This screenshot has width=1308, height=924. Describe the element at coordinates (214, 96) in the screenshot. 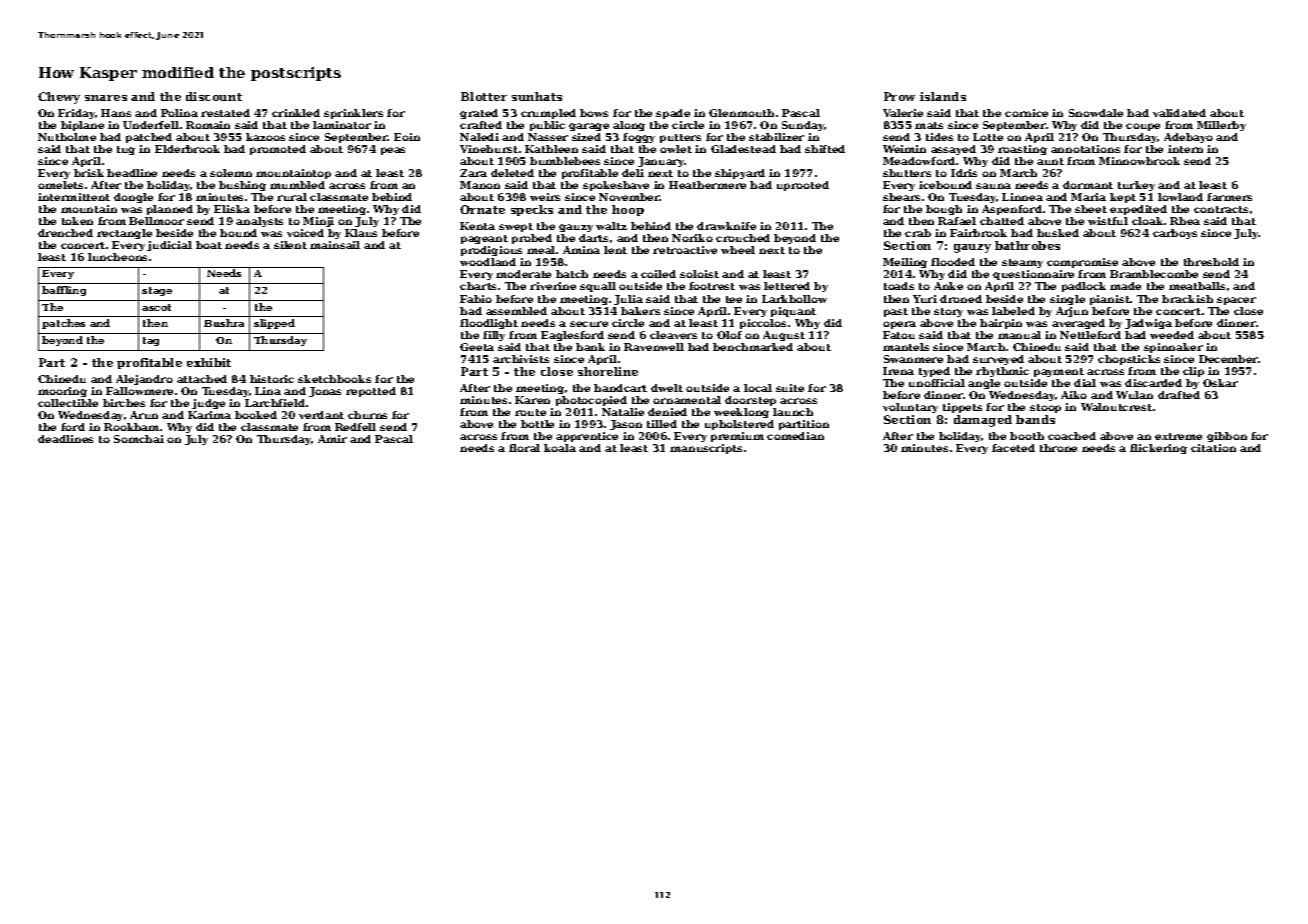

I see `discount` at that location.
